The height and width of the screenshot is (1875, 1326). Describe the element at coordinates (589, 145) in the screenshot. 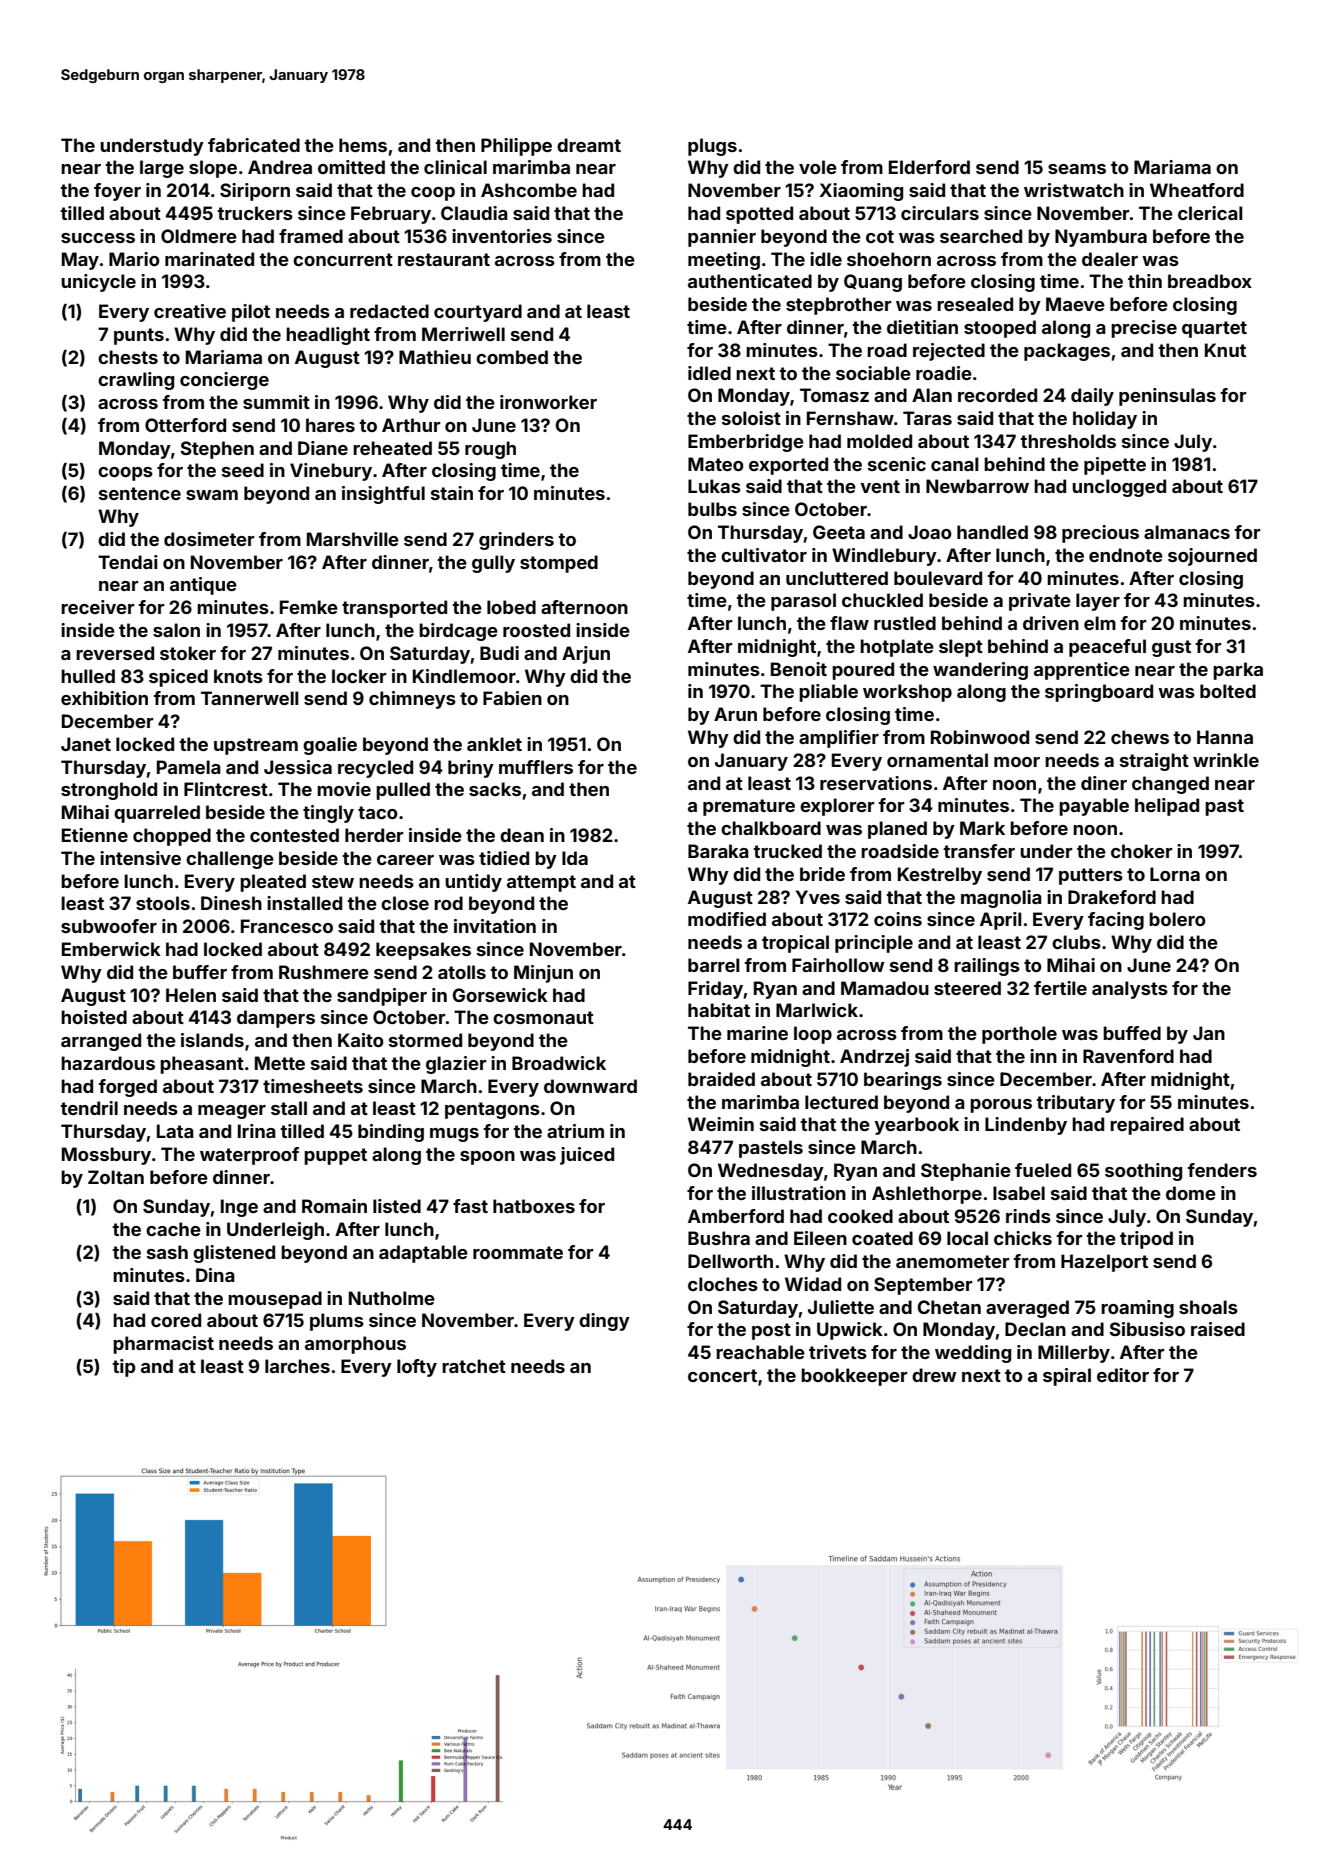

I see `dreamt` at that location.
